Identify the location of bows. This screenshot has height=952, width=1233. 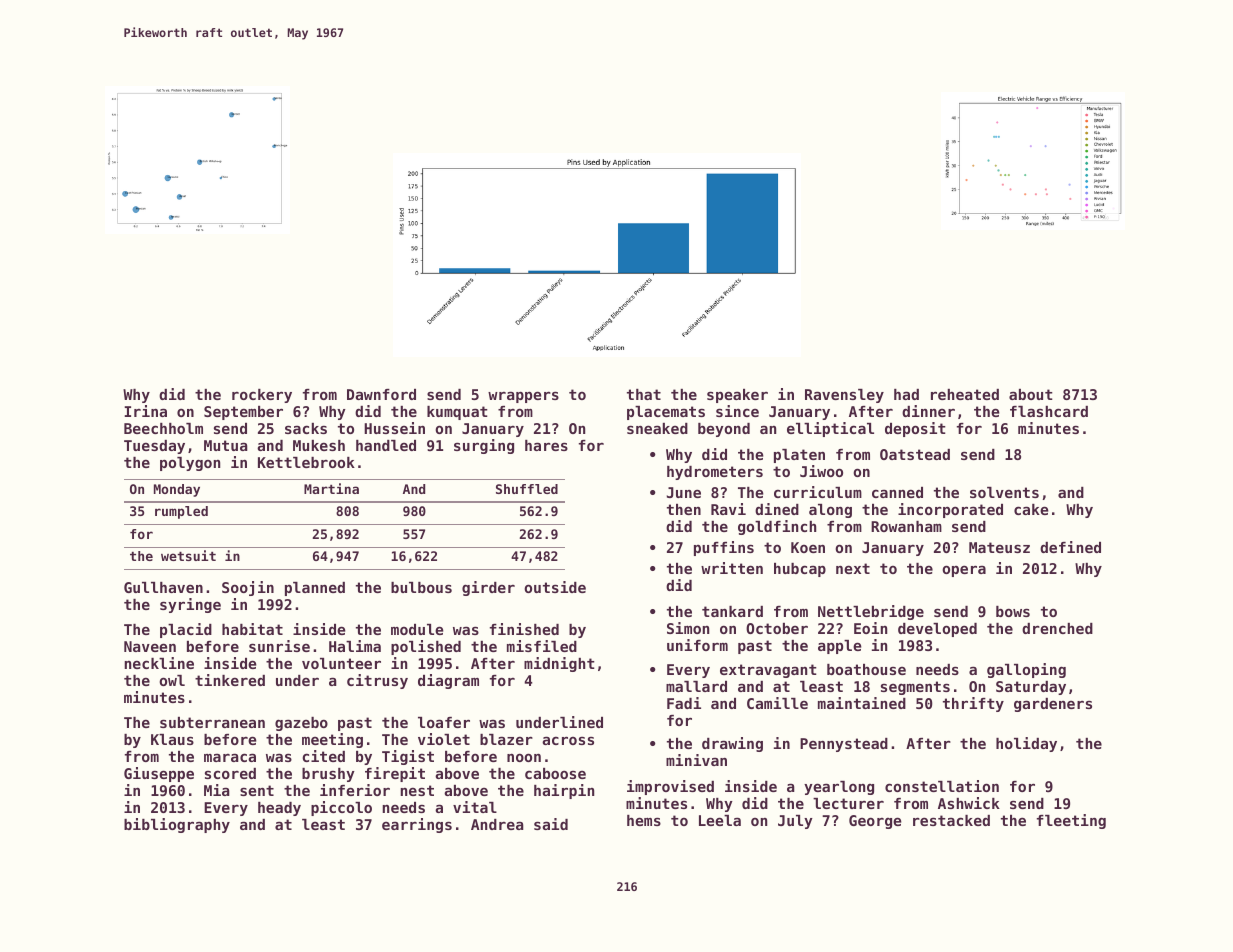
(1013, 611).
